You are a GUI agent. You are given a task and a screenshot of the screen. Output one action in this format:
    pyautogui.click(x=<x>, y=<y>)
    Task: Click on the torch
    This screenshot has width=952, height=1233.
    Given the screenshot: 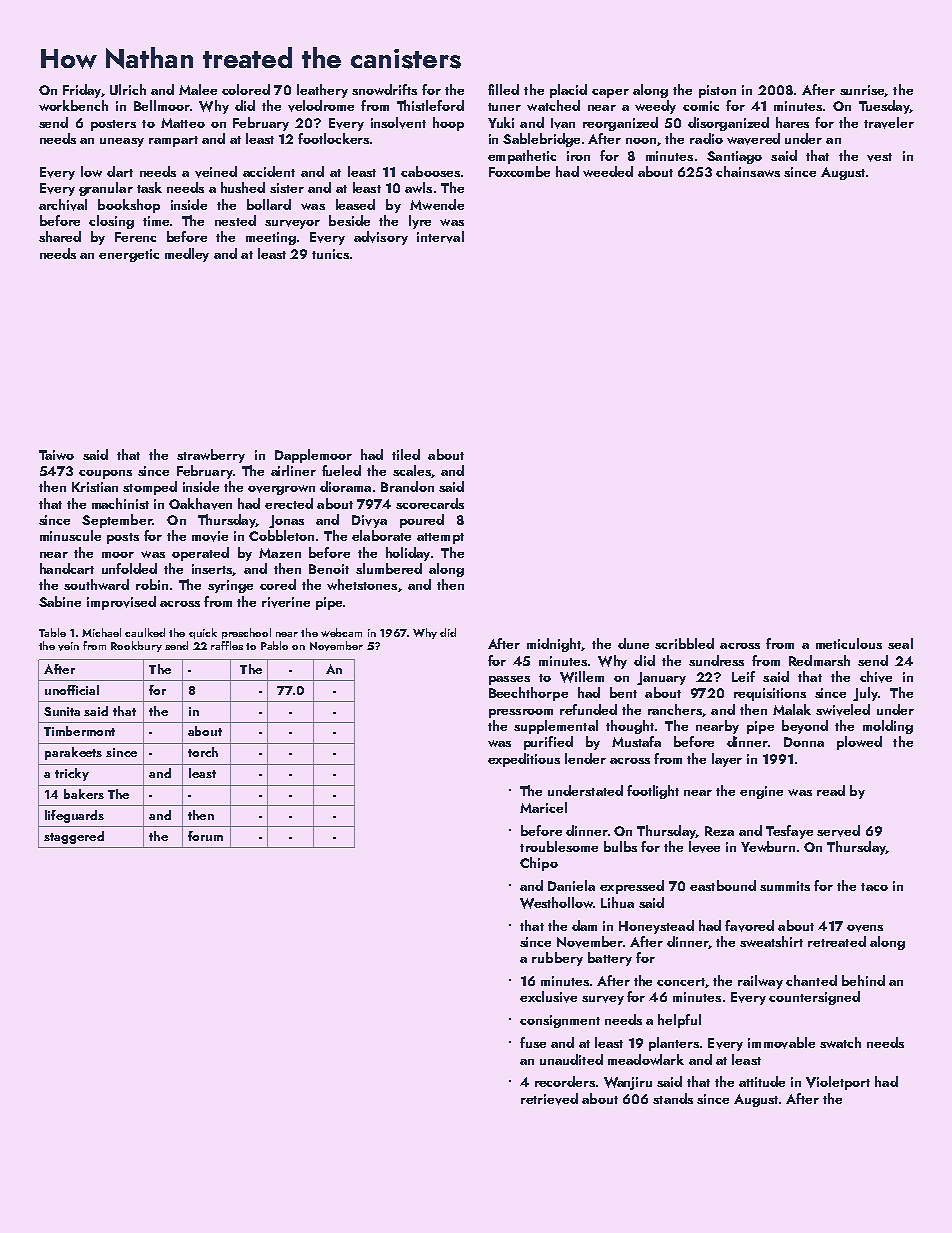 What is the action you would take?
    pyautogui.click(x=203, y=752)
